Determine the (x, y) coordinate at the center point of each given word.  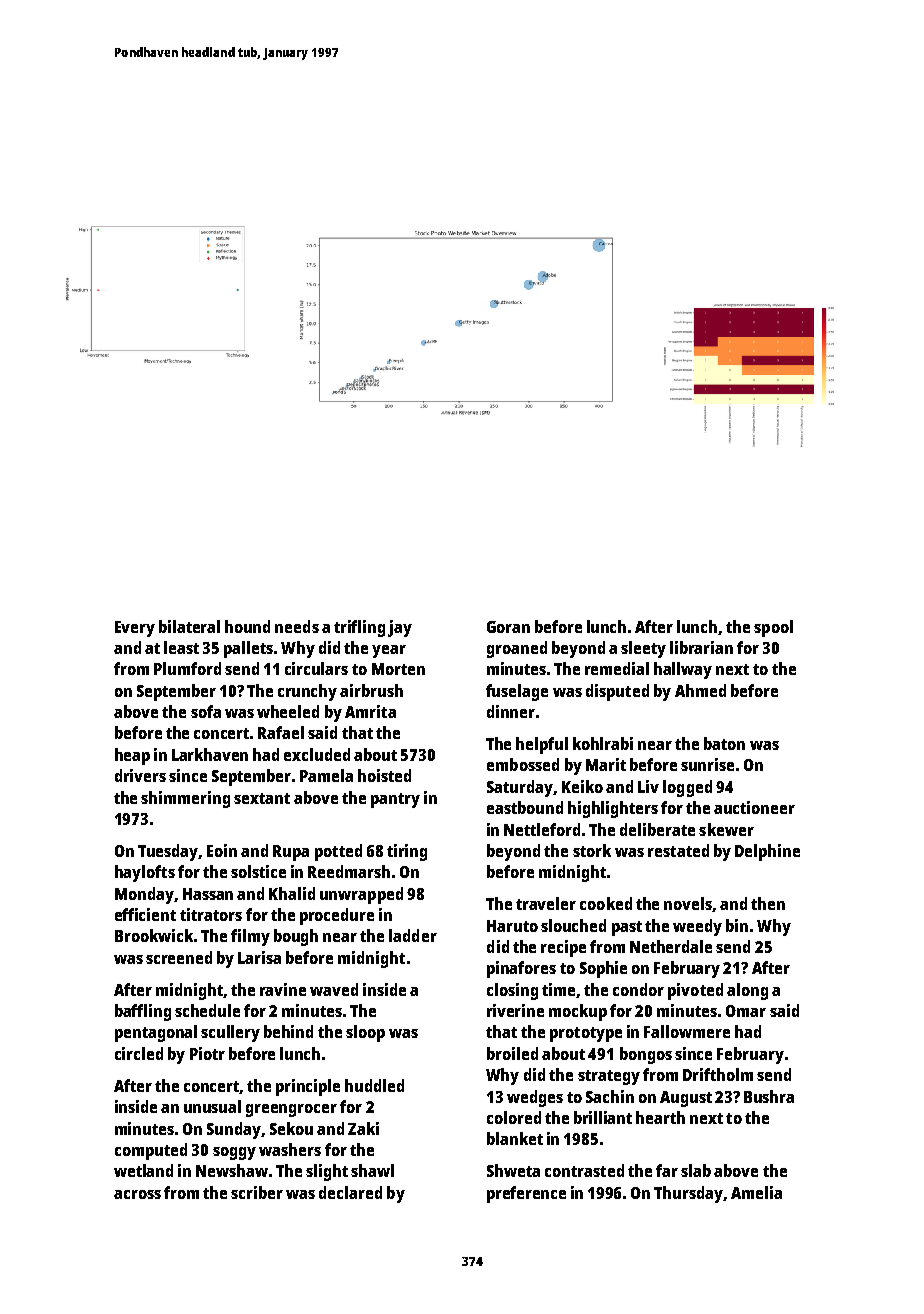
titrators (211, 914)
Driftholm (718, 1074)
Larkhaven (210, 754)
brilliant (603, 1117)
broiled (512, 1053)
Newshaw (232, 1170)
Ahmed (700, 690)
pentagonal (156, 1033)
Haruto (512, 926)
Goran (508, 627)
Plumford (187, 668)
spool (773, 628)
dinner (511, 711)
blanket (515, 1138)
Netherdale (671, 946)
